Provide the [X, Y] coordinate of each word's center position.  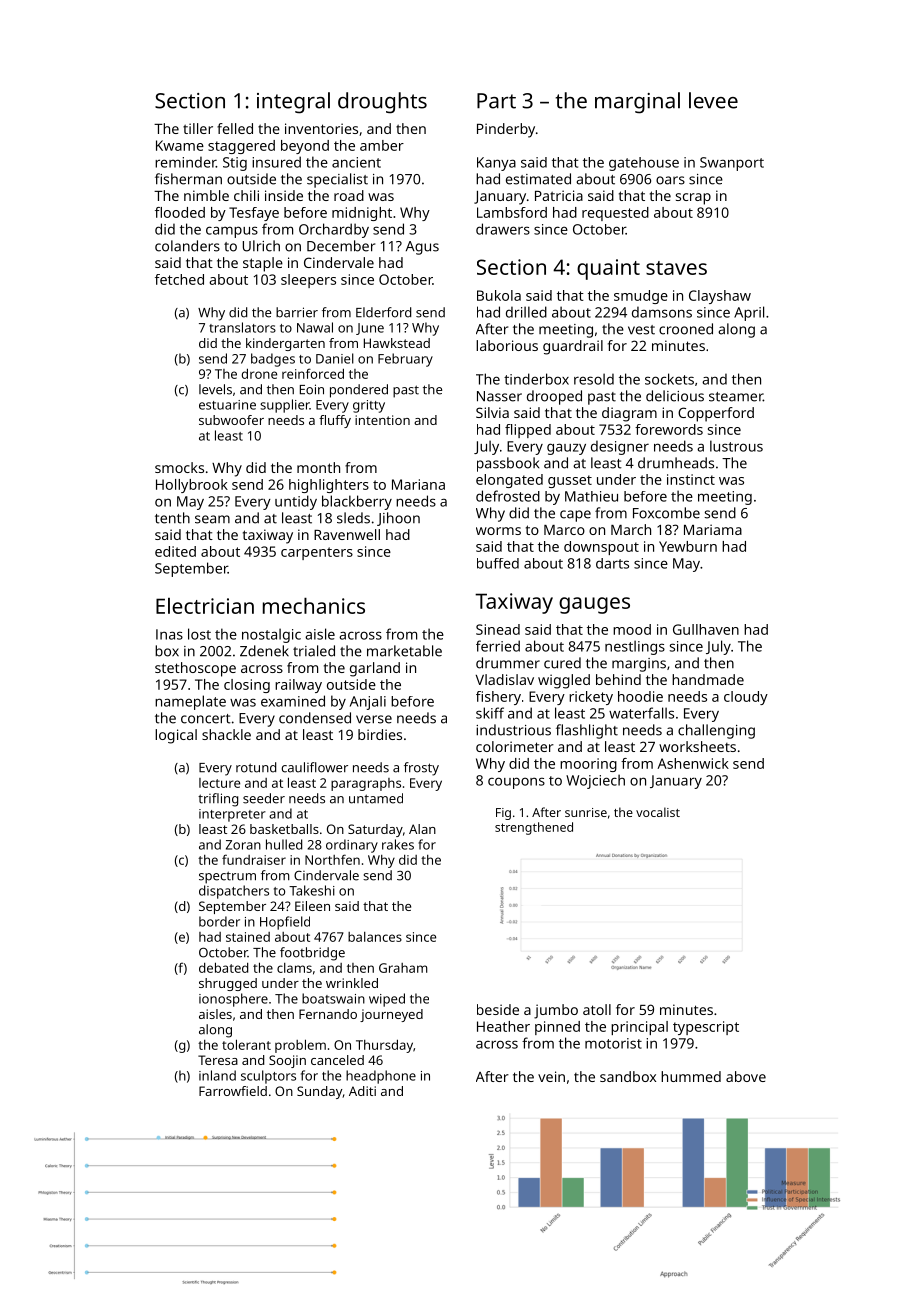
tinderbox [536, 379]
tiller [198, 128]
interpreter [232, 815]
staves [676, 268]
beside [498, 1009]
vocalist [658, 812]
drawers [503, 229]
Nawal [315, 327]
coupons [516, 783]
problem [300, 1046]
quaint [608, 269]
